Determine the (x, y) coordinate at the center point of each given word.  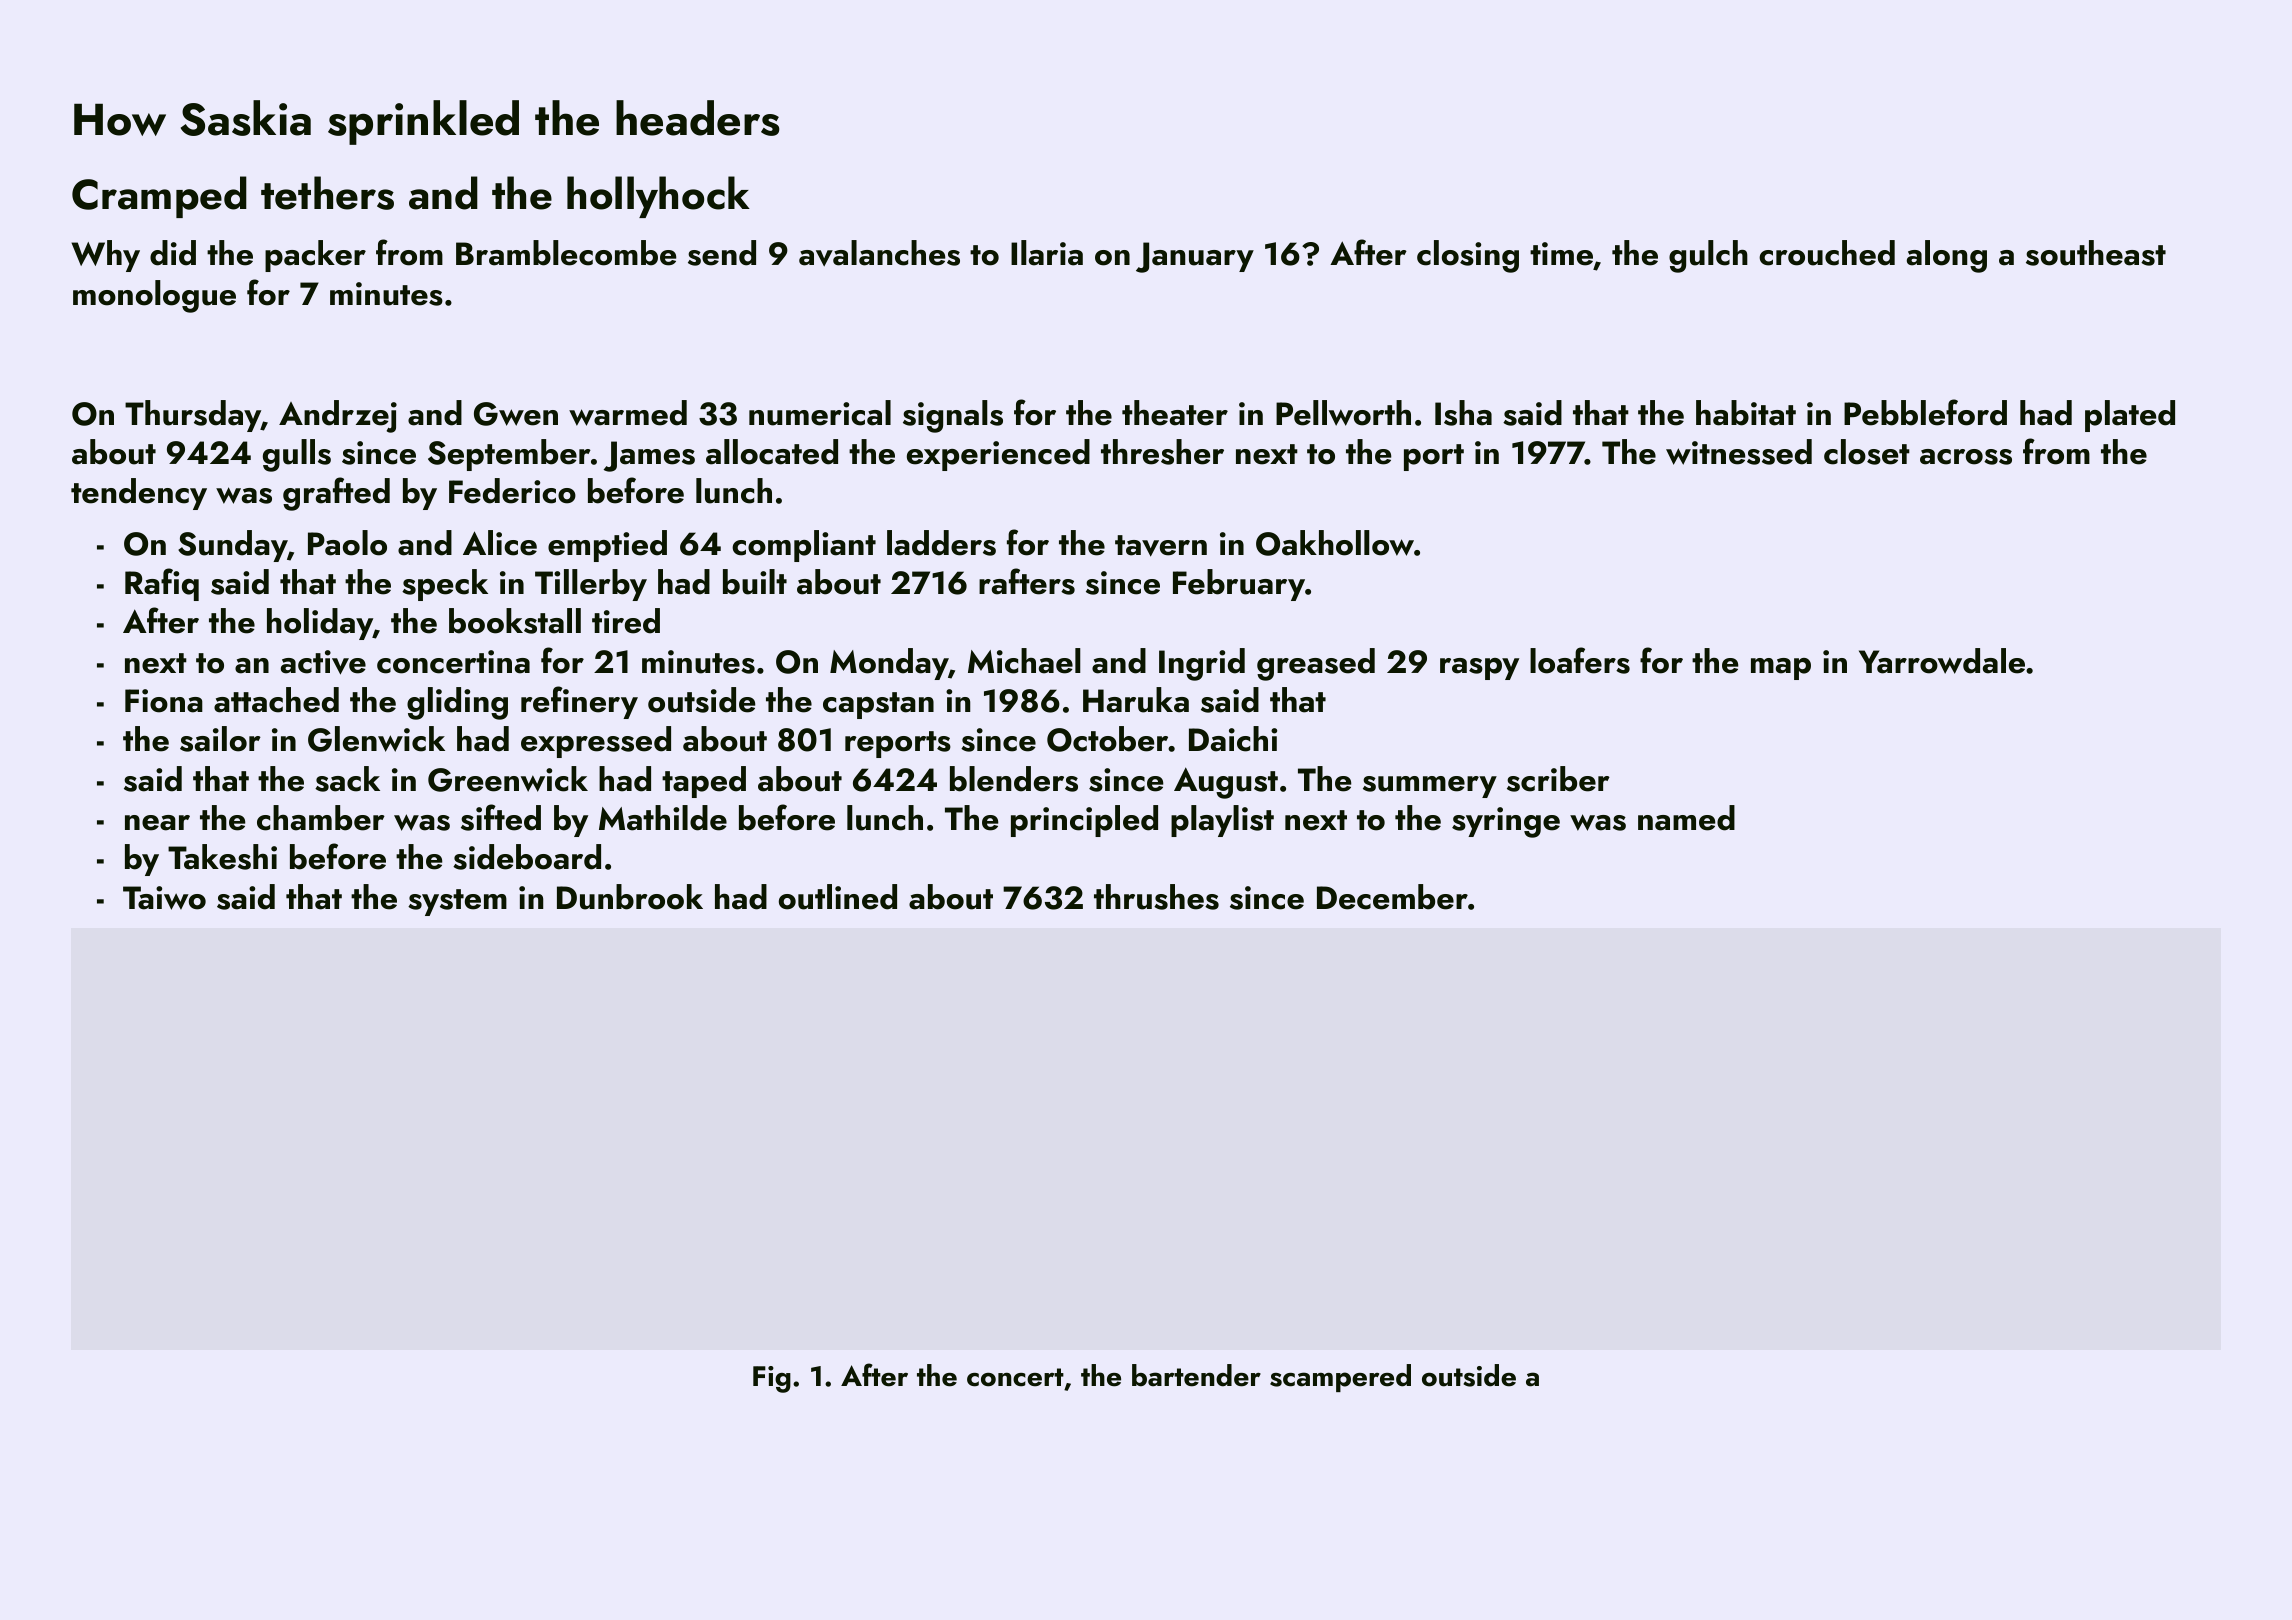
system (457, 902)
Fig (772, 1379)
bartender (1196, 1375)
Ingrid (1202, 664)
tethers (327, 193)
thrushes (1156, 897)
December (1392, 897)
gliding (457, 703)
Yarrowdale (1942, 661)
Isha (1463, 413)
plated (2130, 416)
